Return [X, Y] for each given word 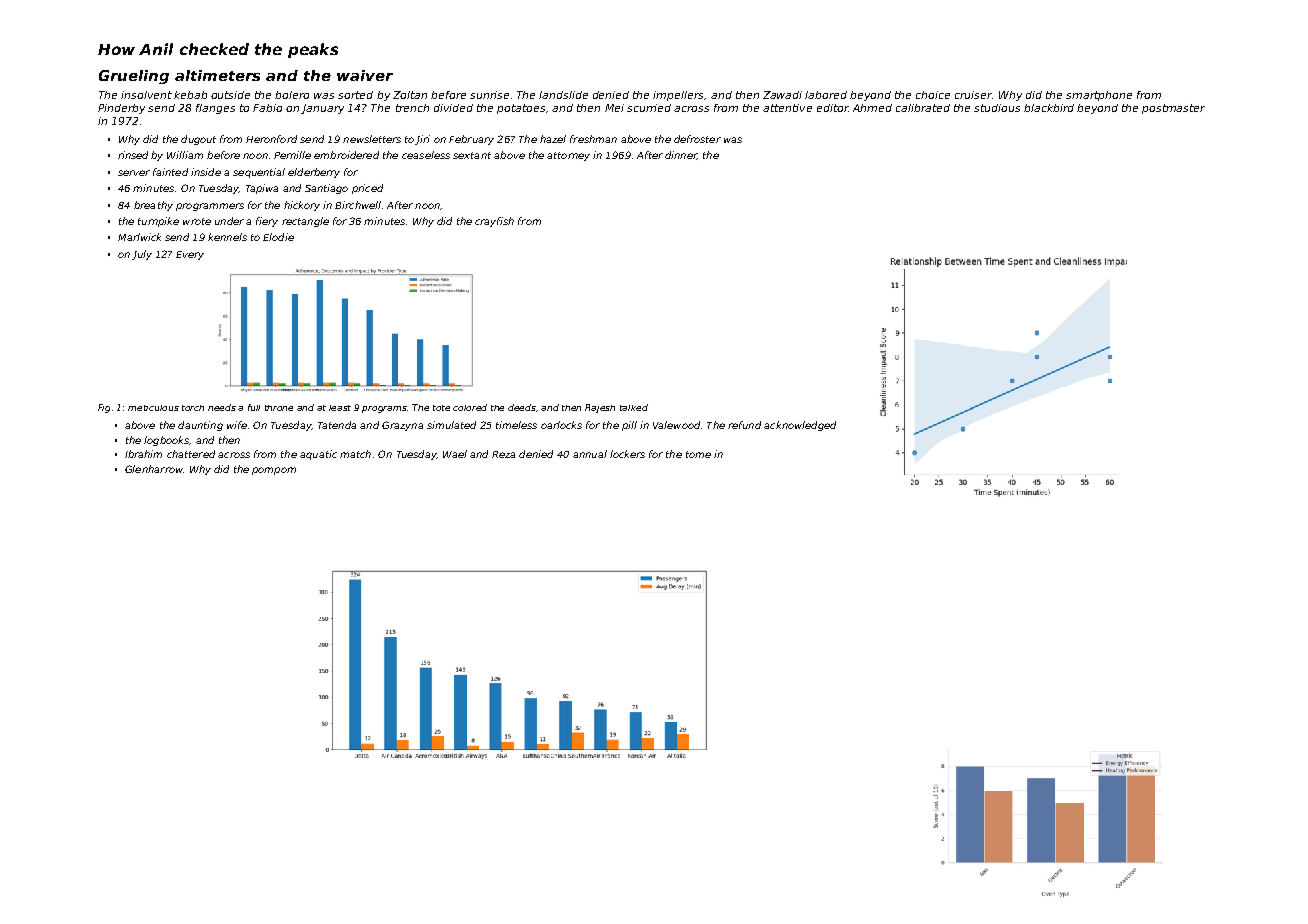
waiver [365, 75]
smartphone [1099, 96]
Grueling [134, 77]
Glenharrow [154, 469]
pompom [274, 471]
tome [698, 454]
